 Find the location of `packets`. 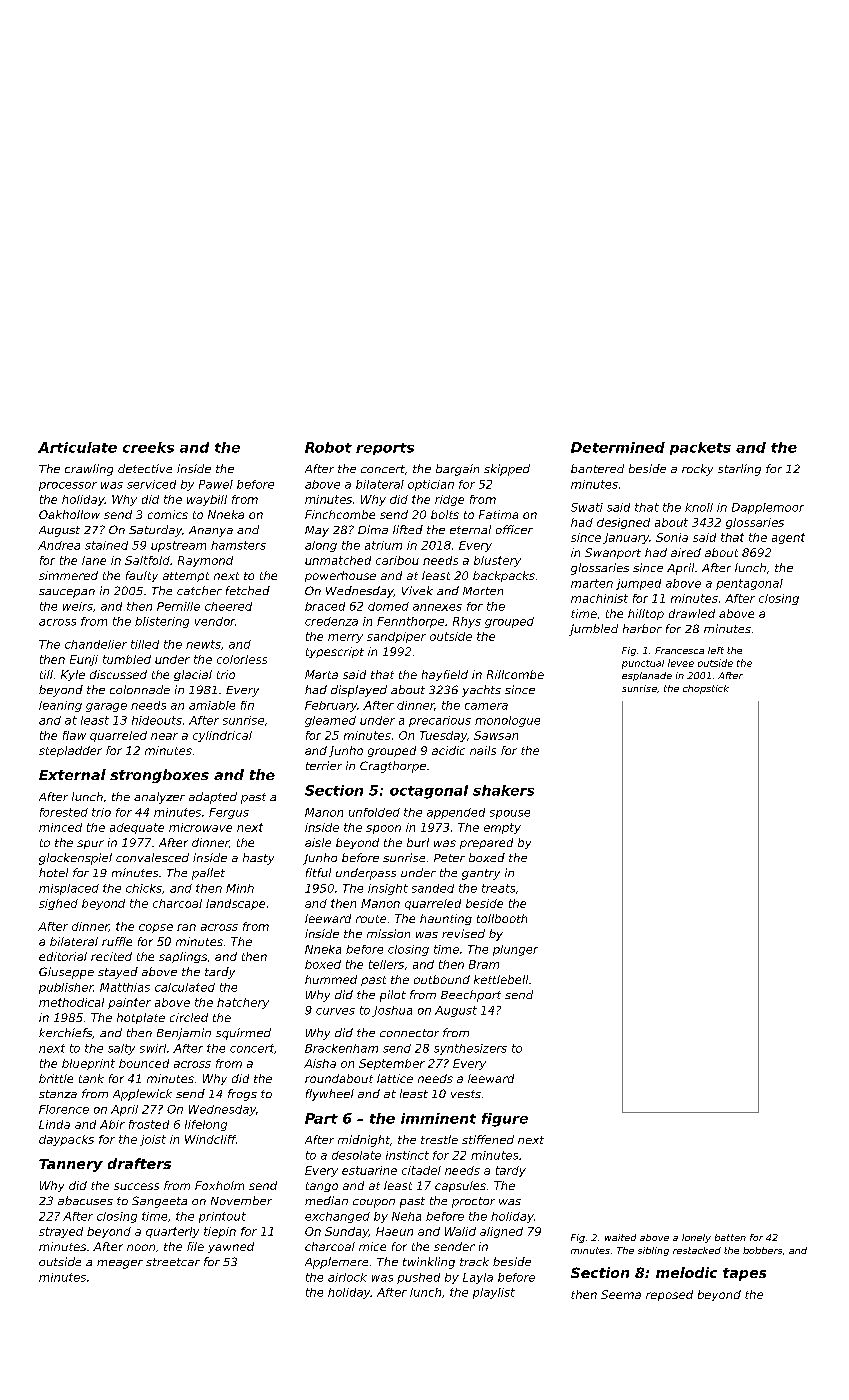

packets is located at coordinates (700, 448).
